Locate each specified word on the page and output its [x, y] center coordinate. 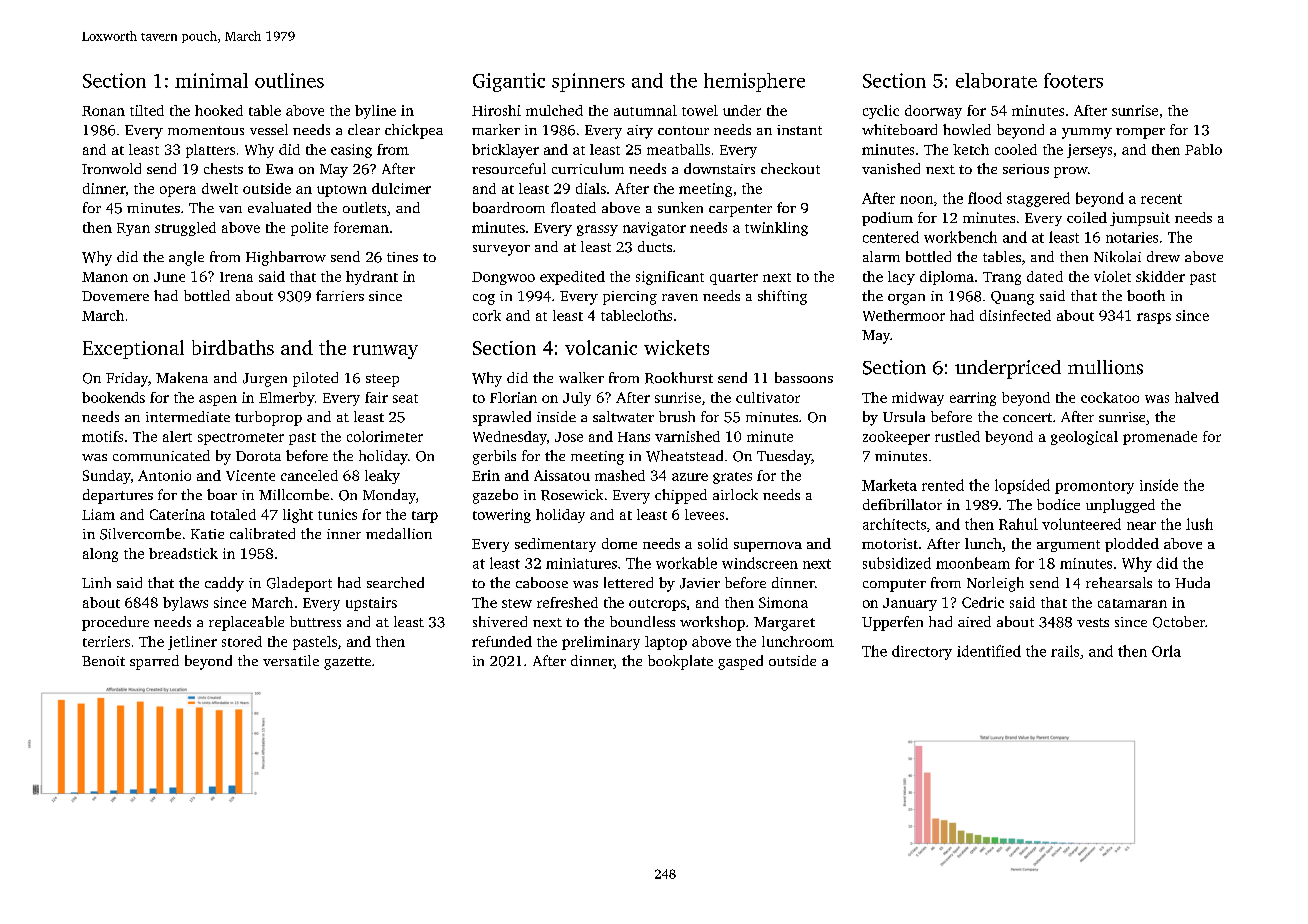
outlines [289, 80]
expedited [572, 278]
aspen [218, 400]
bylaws [185, 604]
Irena [236, 277]
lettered [628, 582]
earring [973, 399]
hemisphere [754, 82]
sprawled [502, 418]
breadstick [183, 553]
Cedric [983, 602]
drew [1163, 256]
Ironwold [111, 168]
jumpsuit [1140, 219]
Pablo [1203, 149]
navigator [654, 229]
